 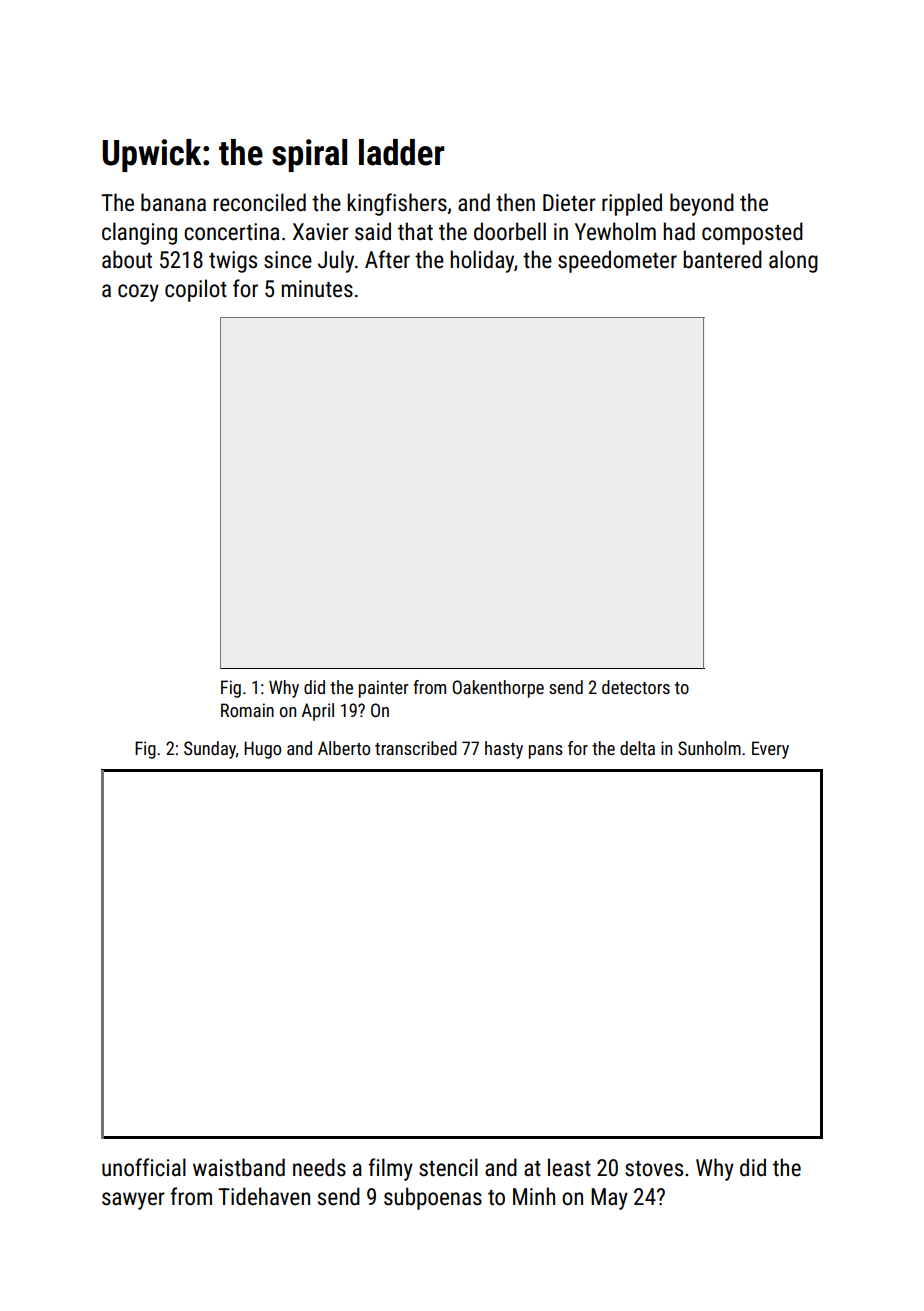 I want to click on transcribed, so click(x=416, y=748).
